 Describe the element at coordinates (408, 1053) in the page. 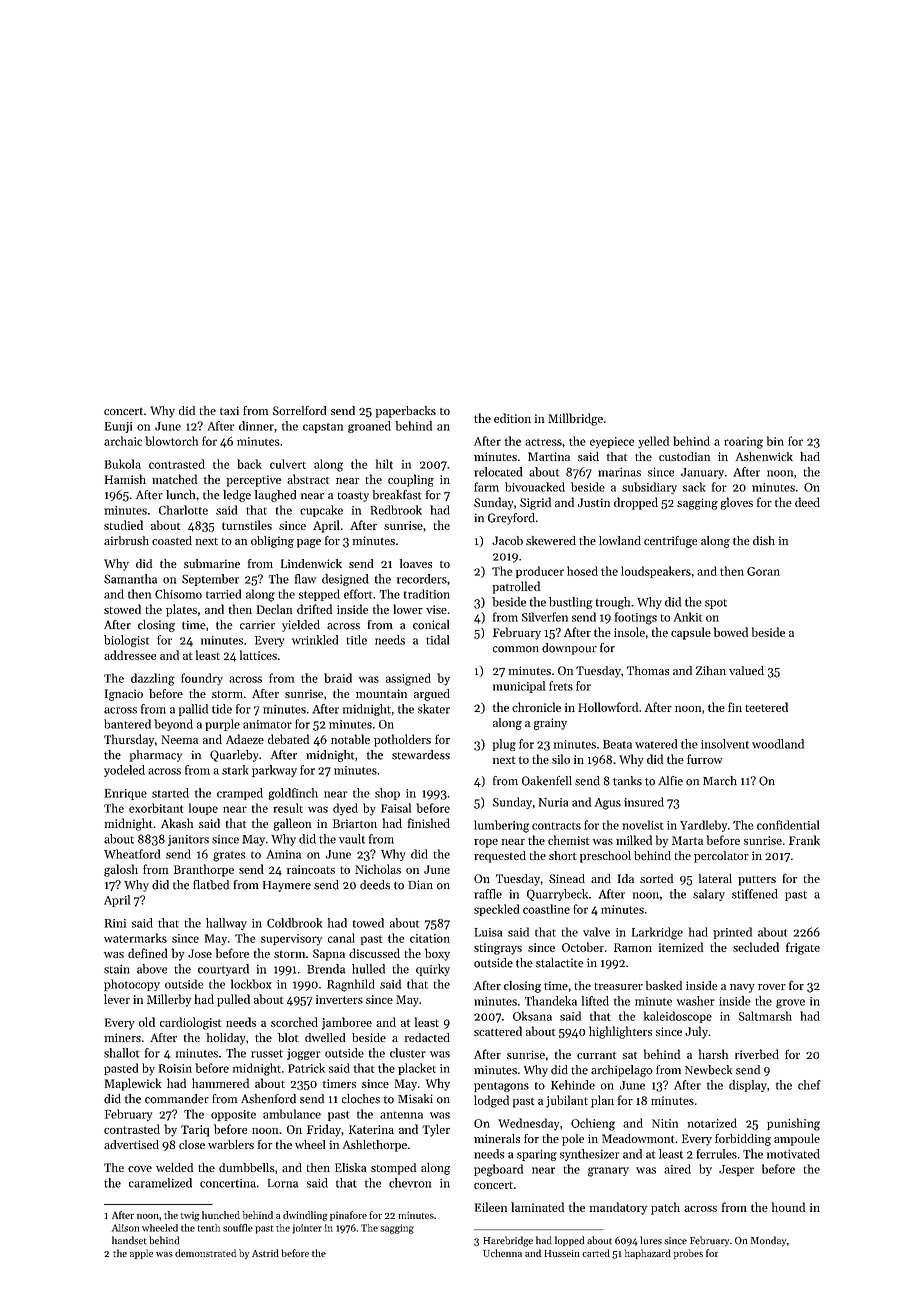

I see `cluster` at that location.
